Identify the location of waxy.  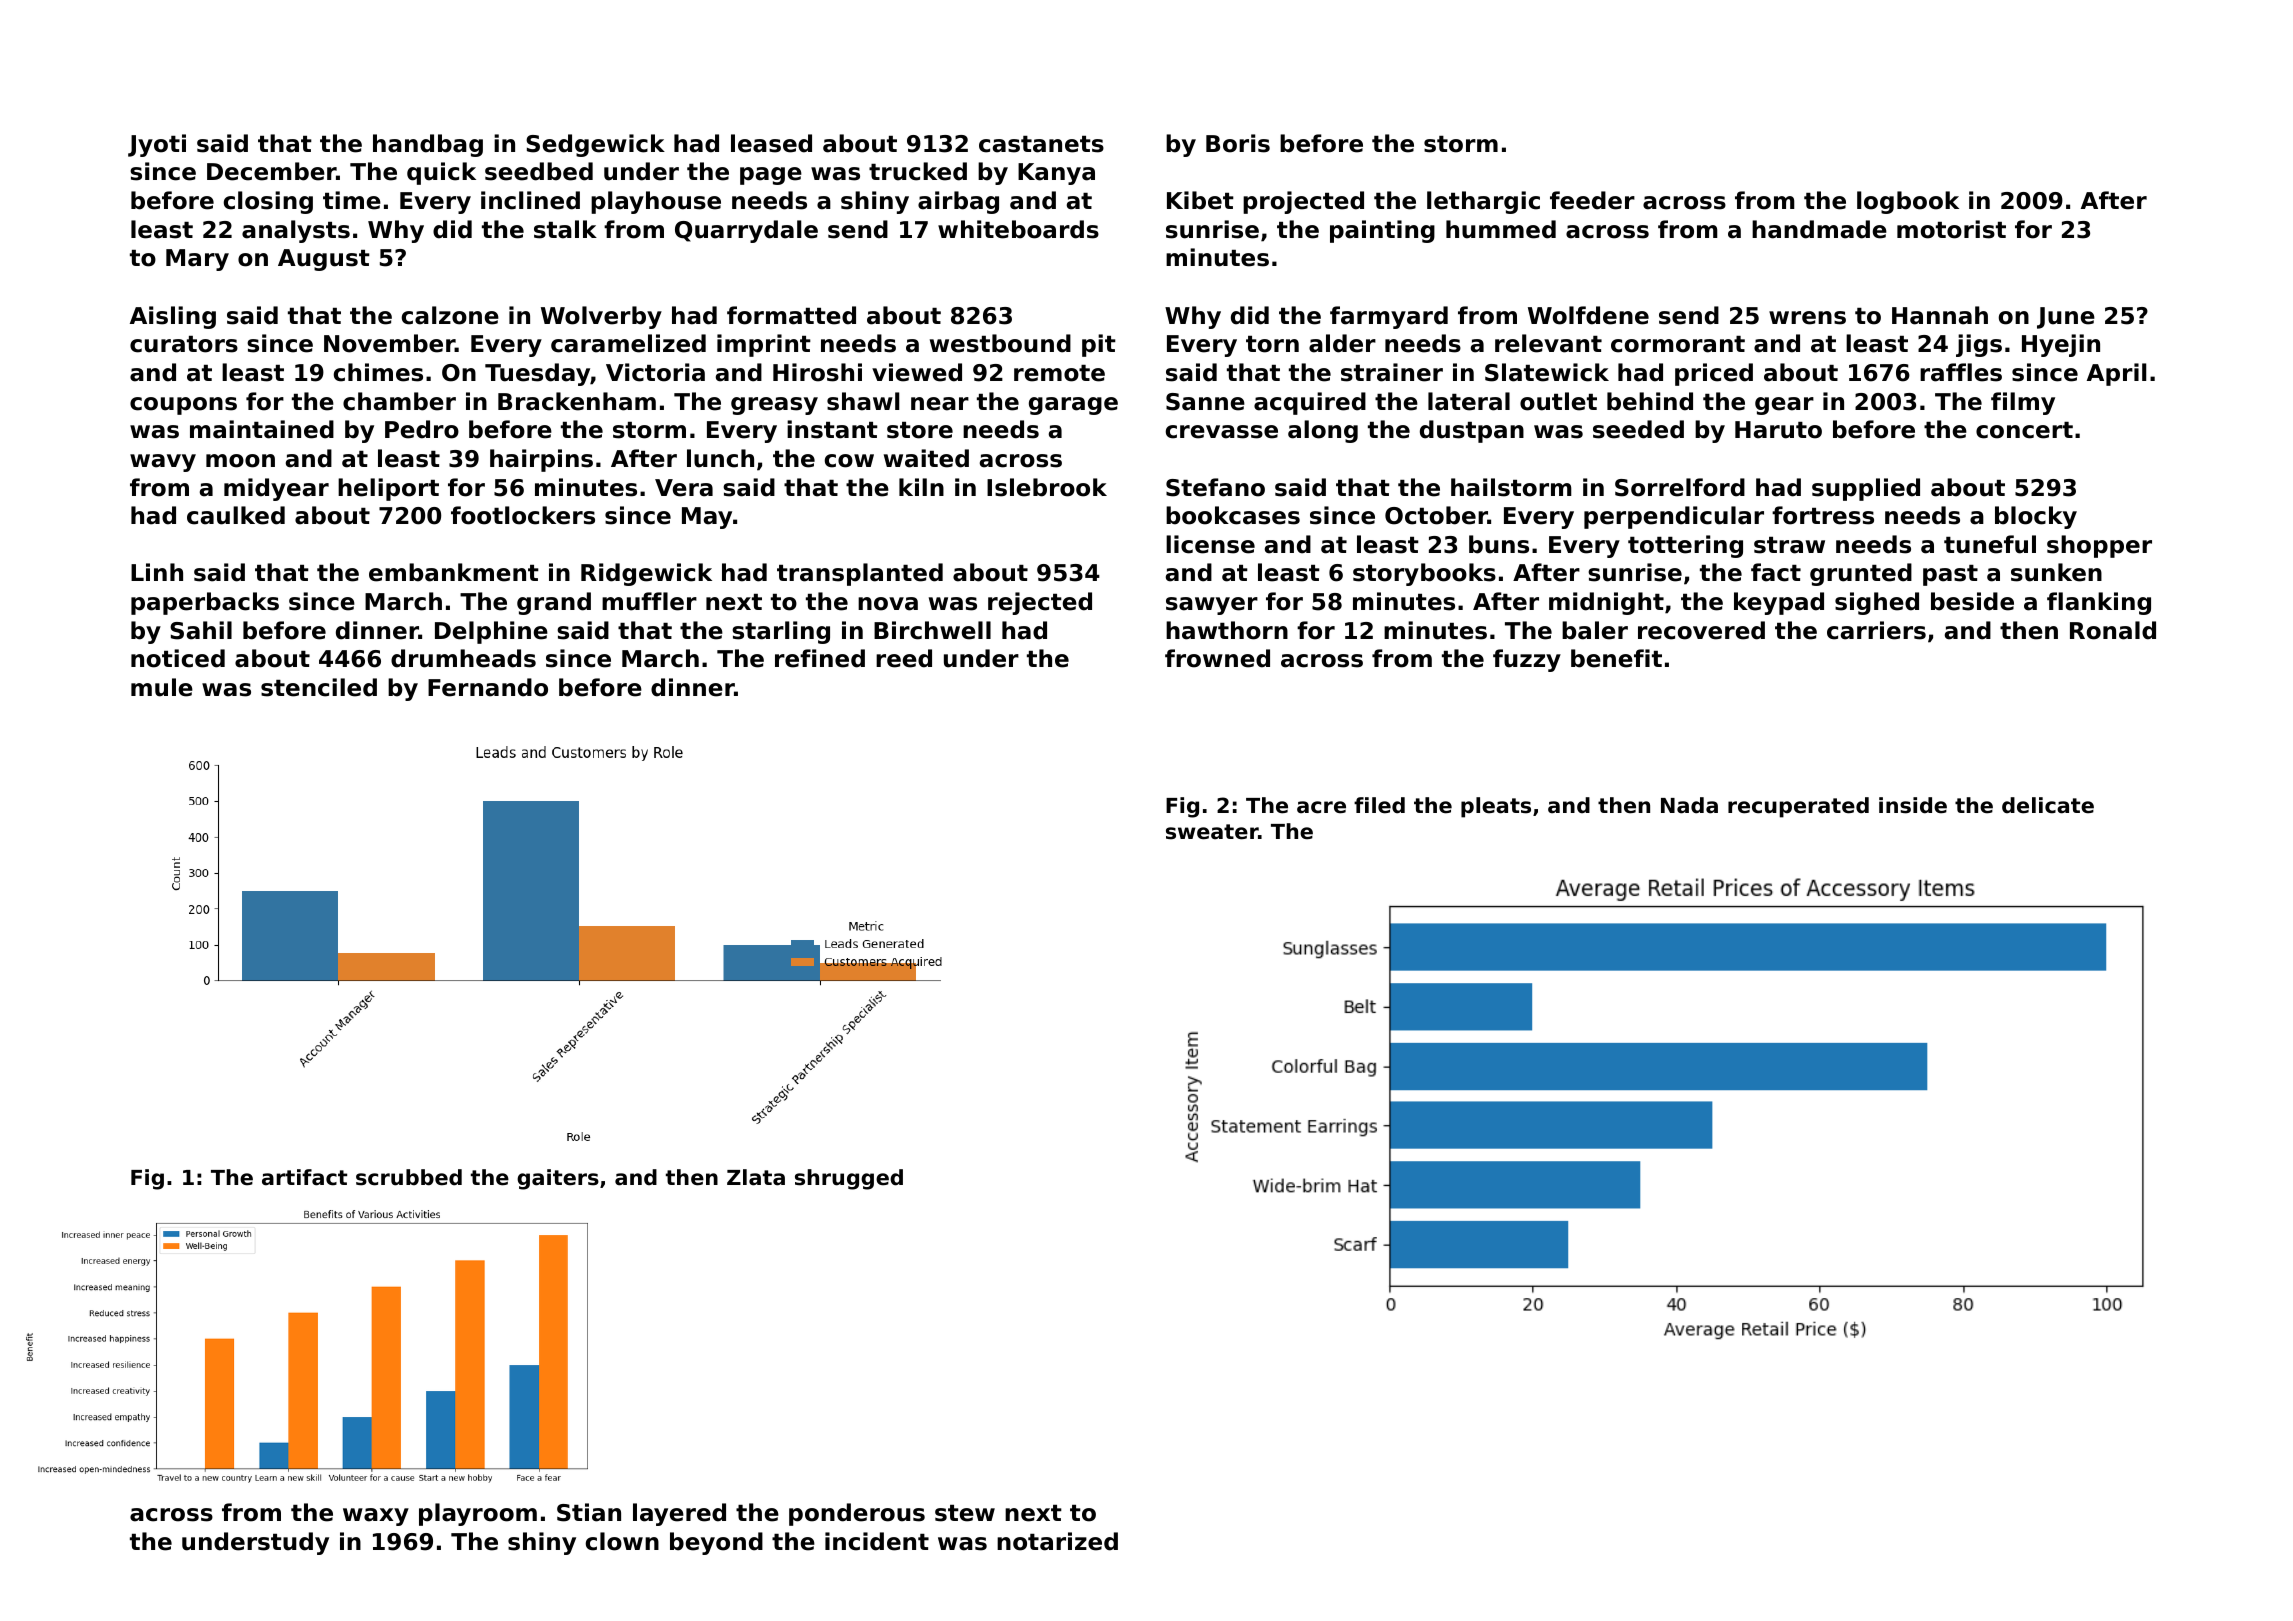
(376, 1517).
